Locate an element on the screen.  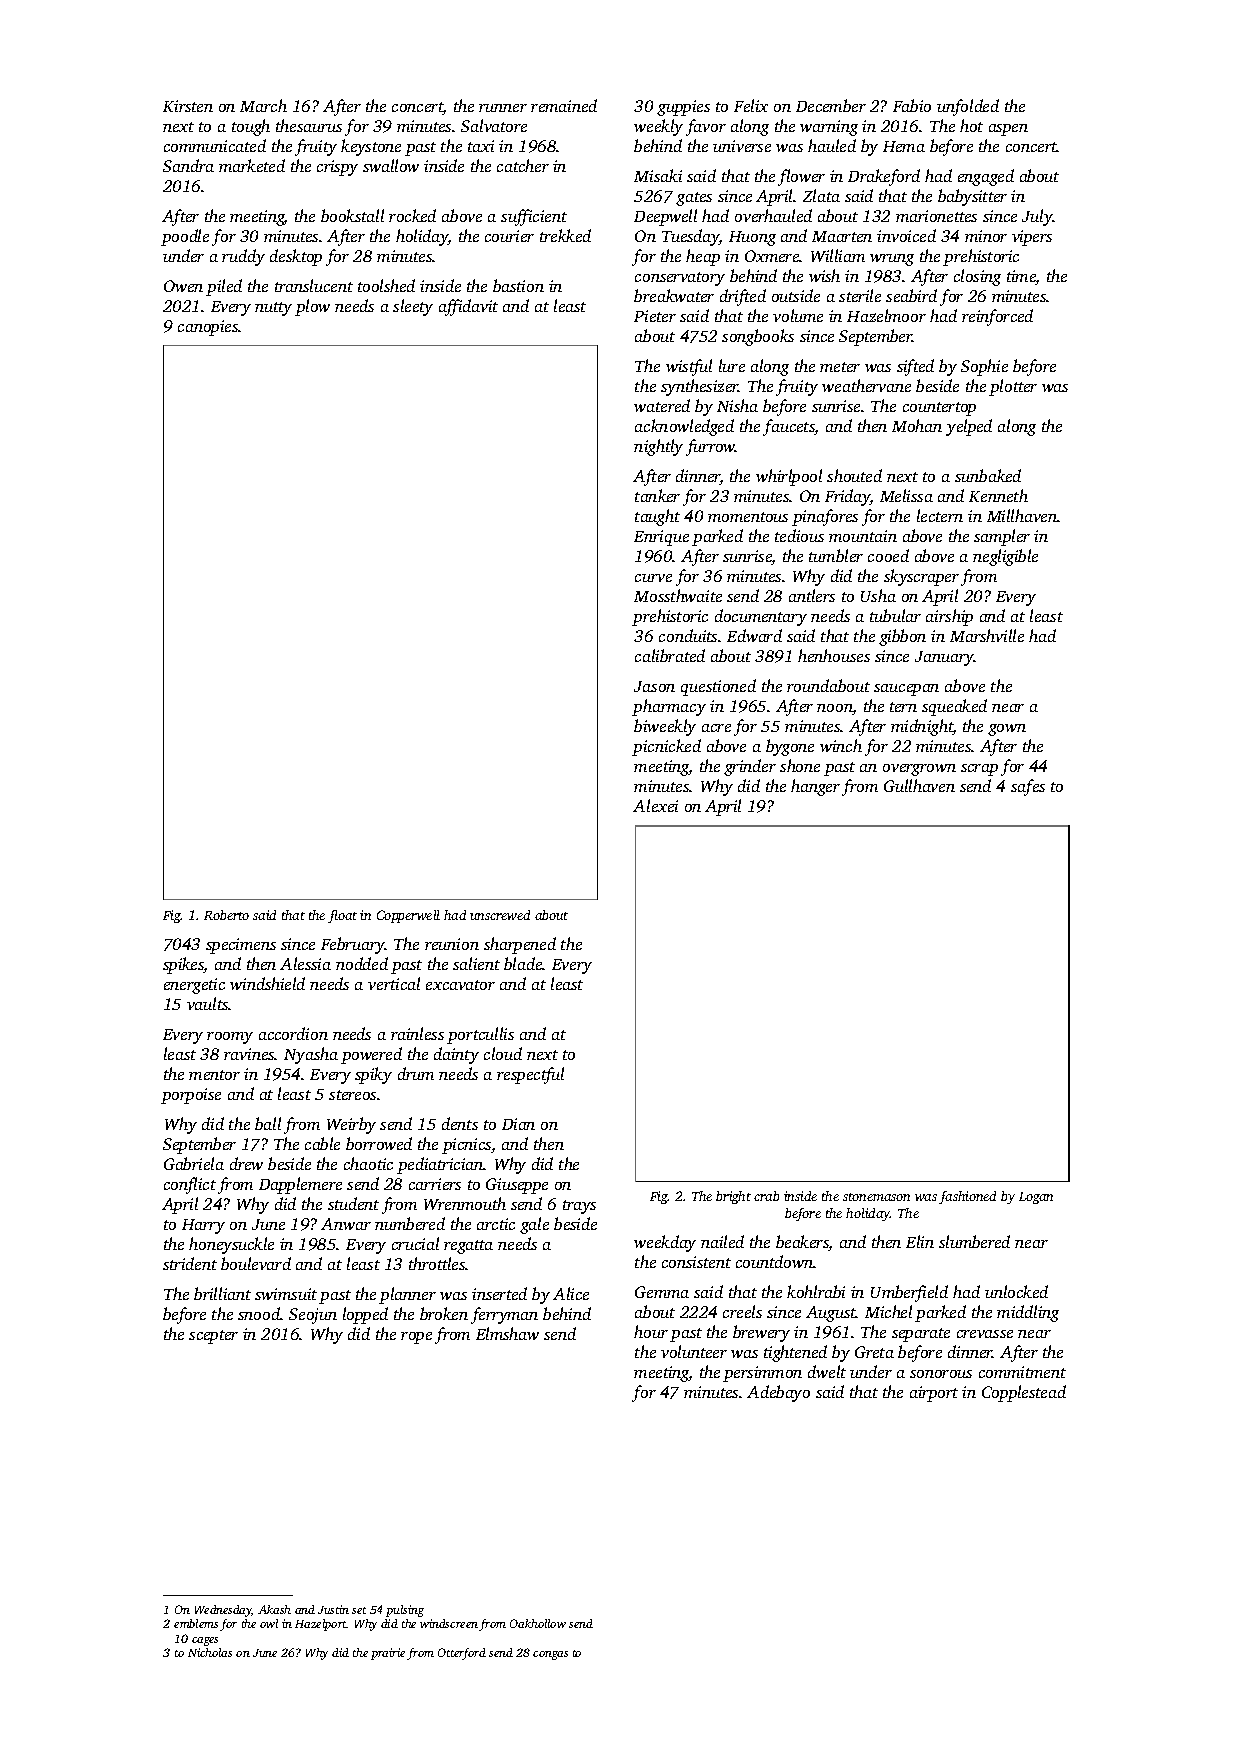
safes is located at coordinates (1028, 787).
